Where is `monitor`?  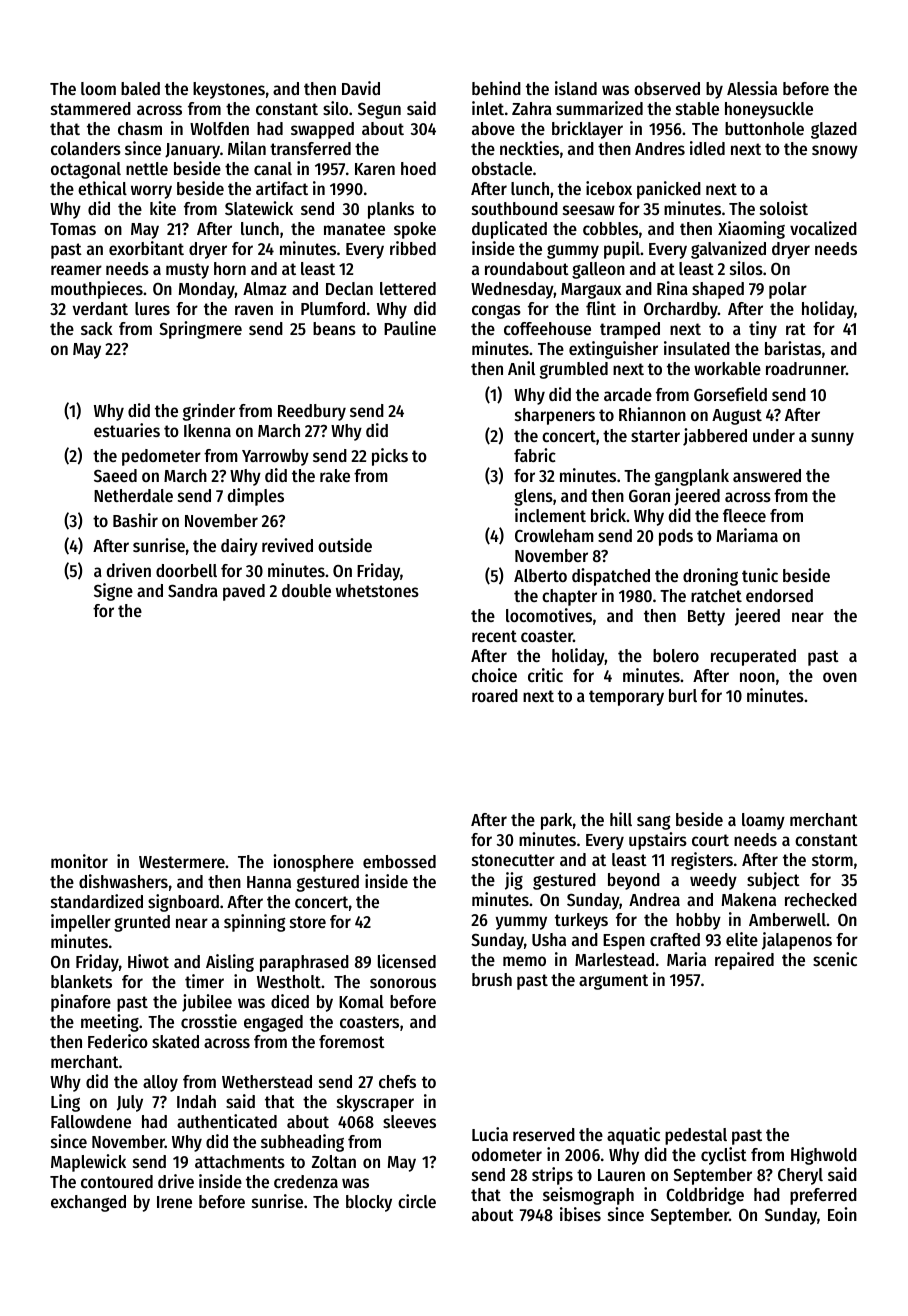 monitor is located at coordinates (79, 861).
